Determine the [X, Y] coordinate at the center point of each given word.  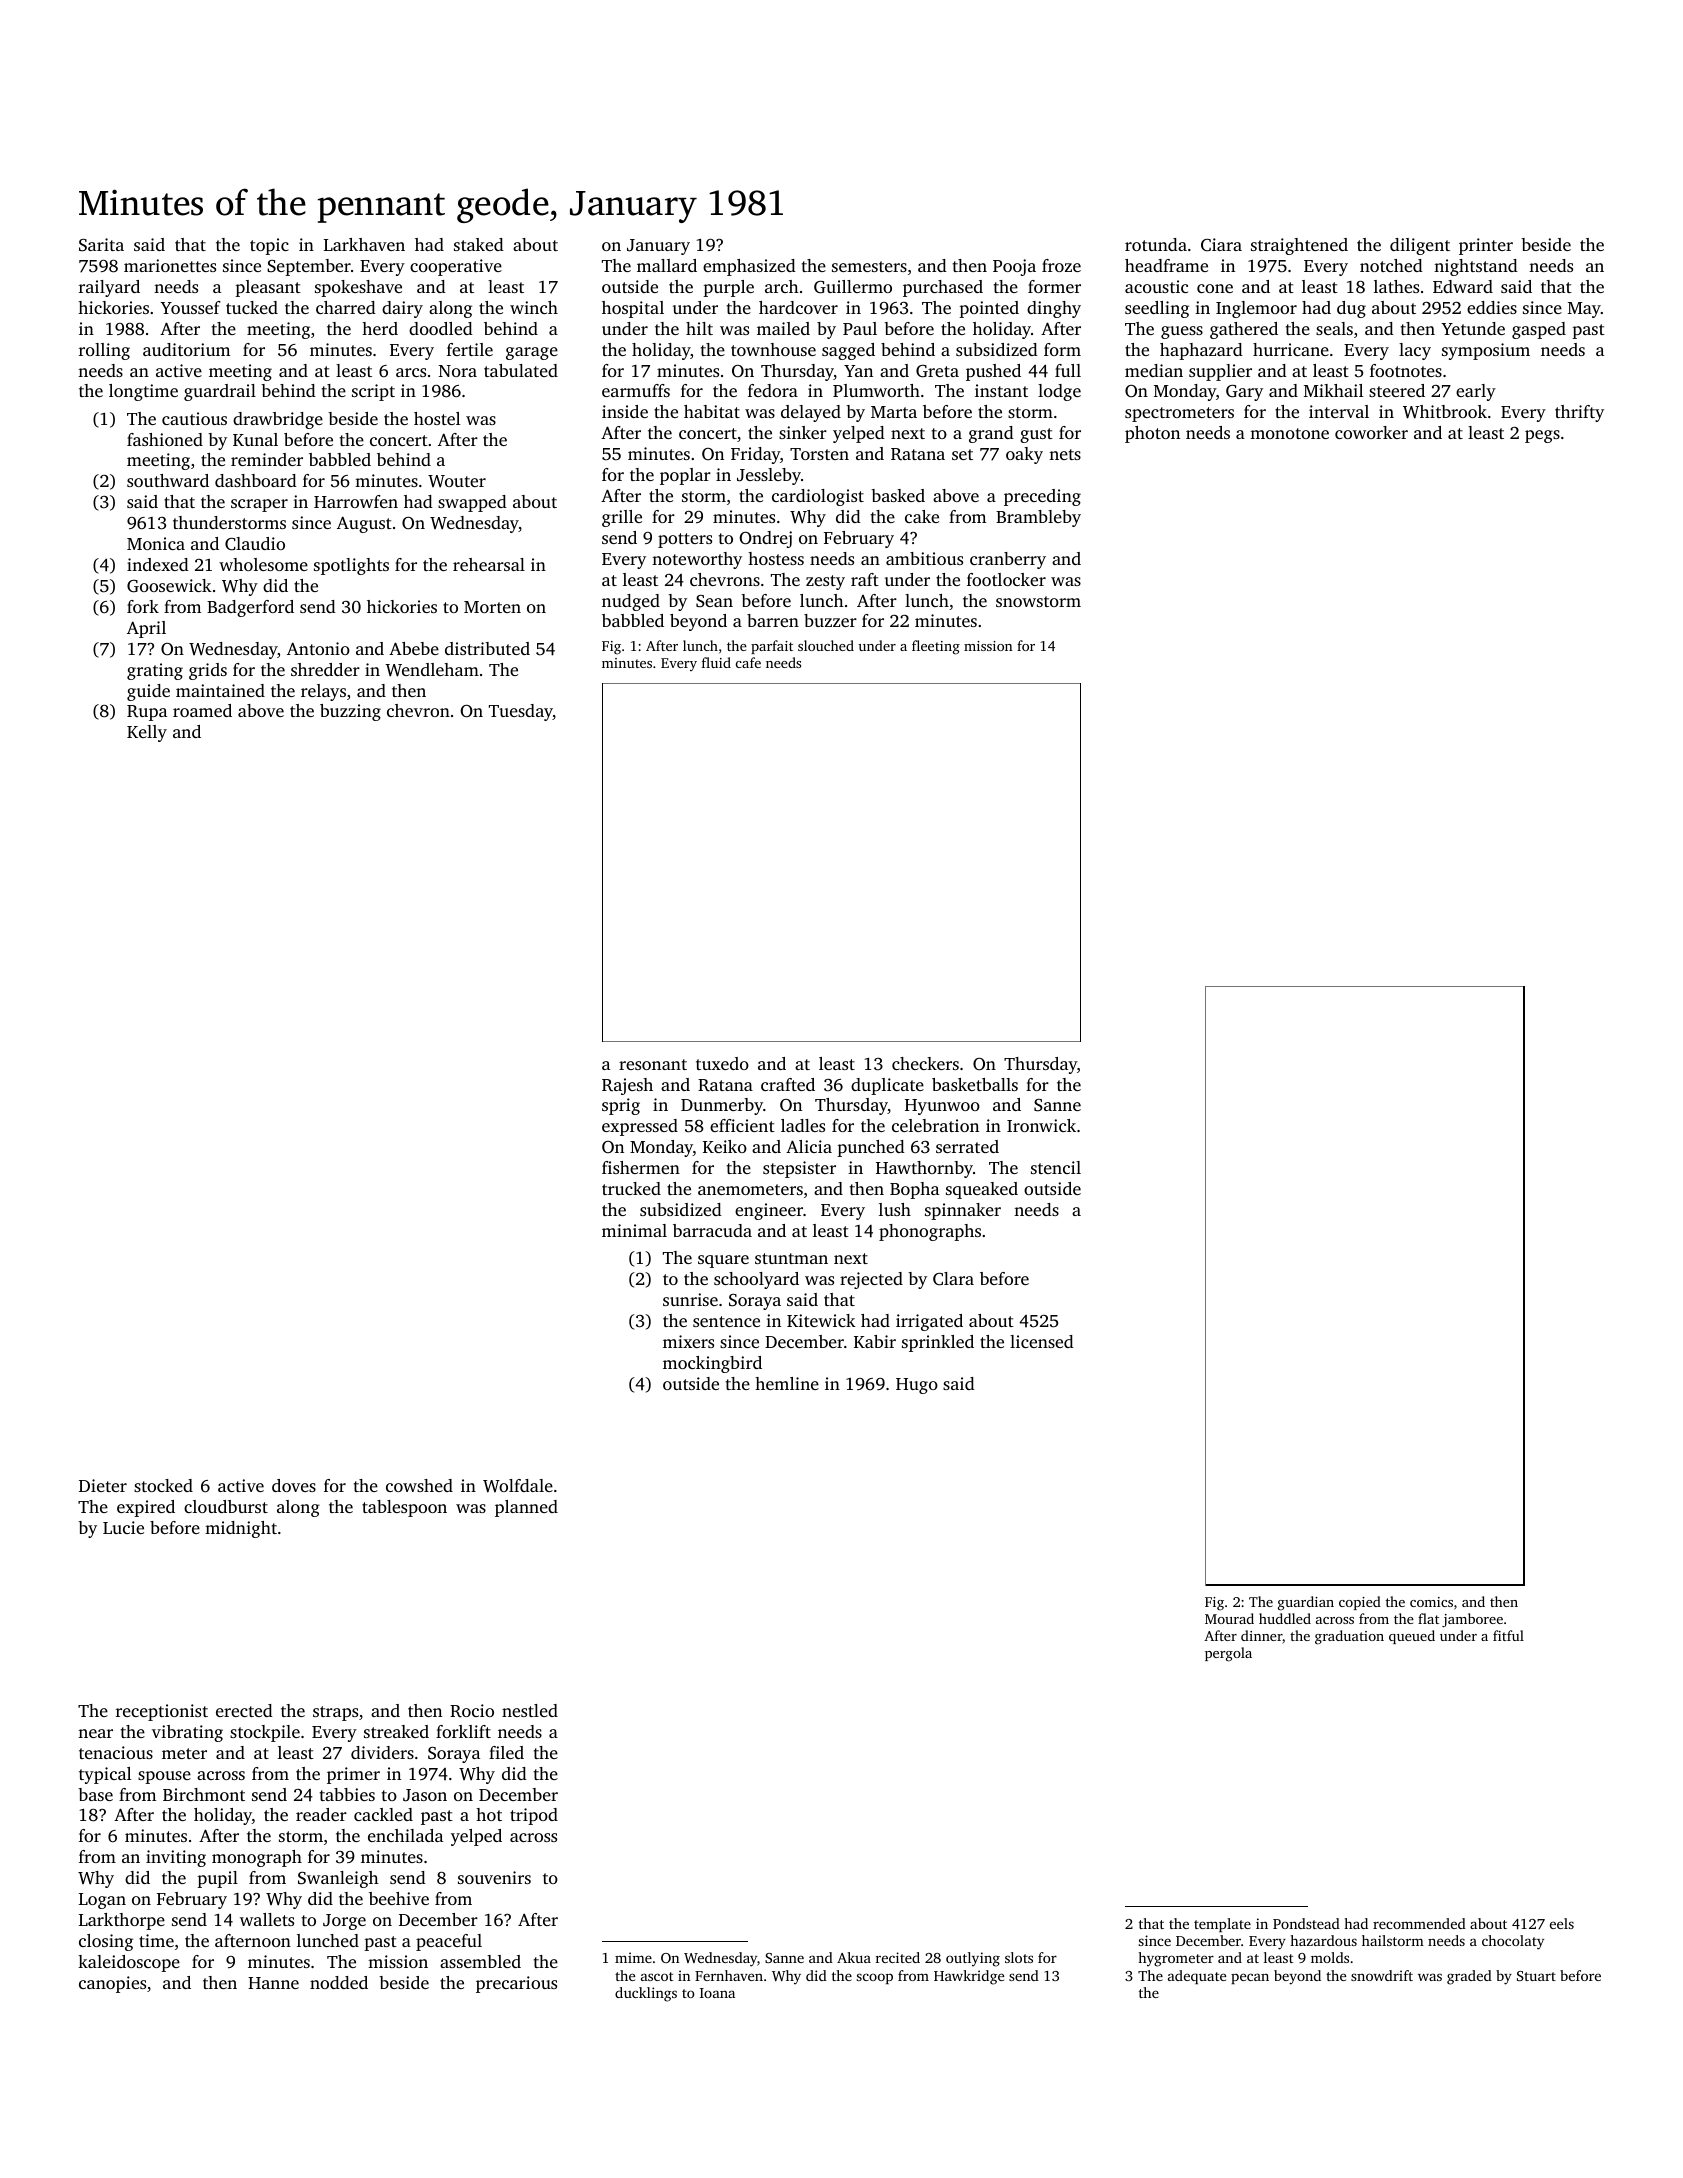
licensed [1042, 1341]
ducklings [646, 1994]
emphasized [749, 267]
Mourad [1229, 1618]
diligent [1420, 246]
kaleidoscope [129, 1963]
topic [269, 246]
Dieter [103, 1485]
